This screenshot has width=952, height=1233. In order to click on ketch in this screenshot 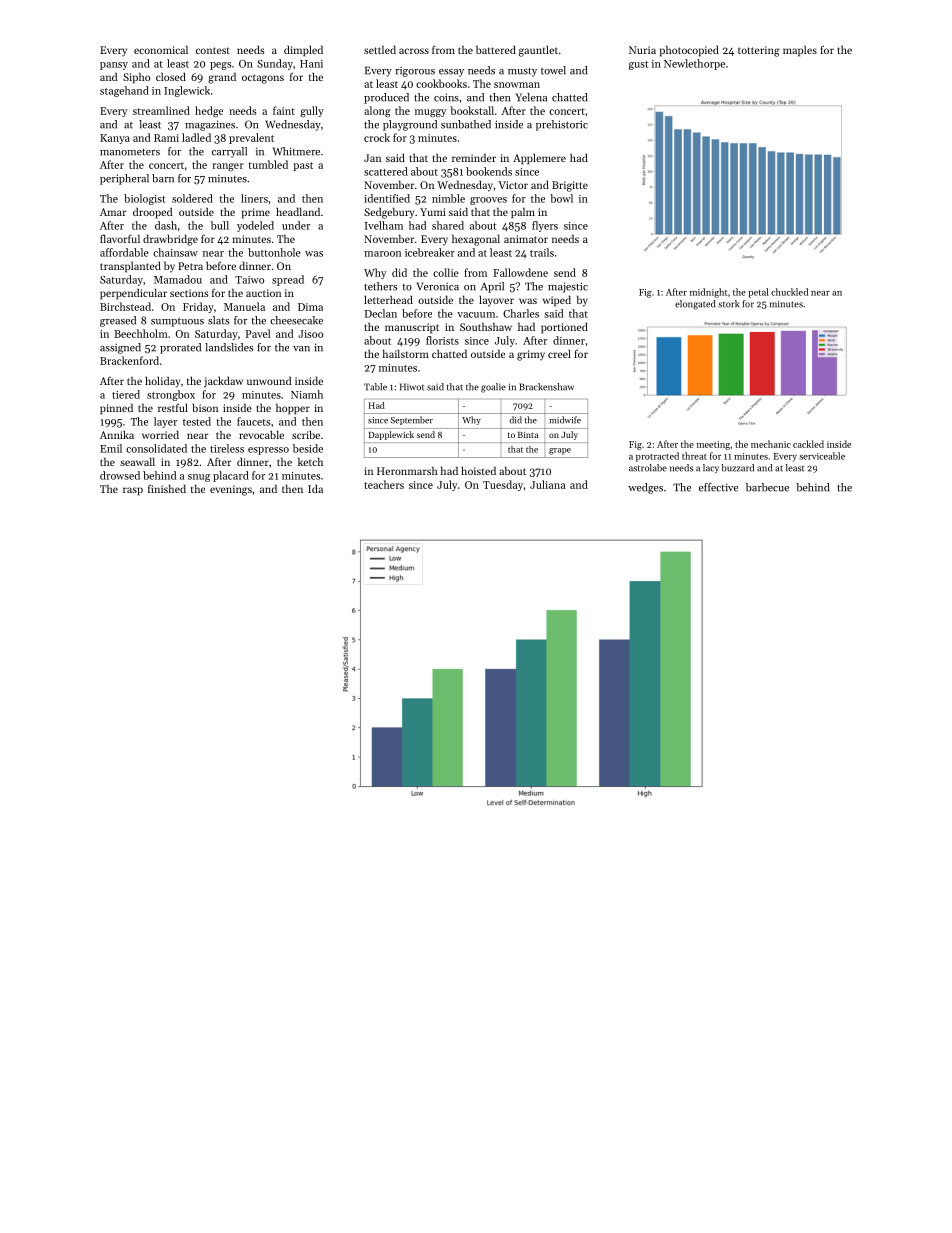, I will do `click(310, 461)`.
